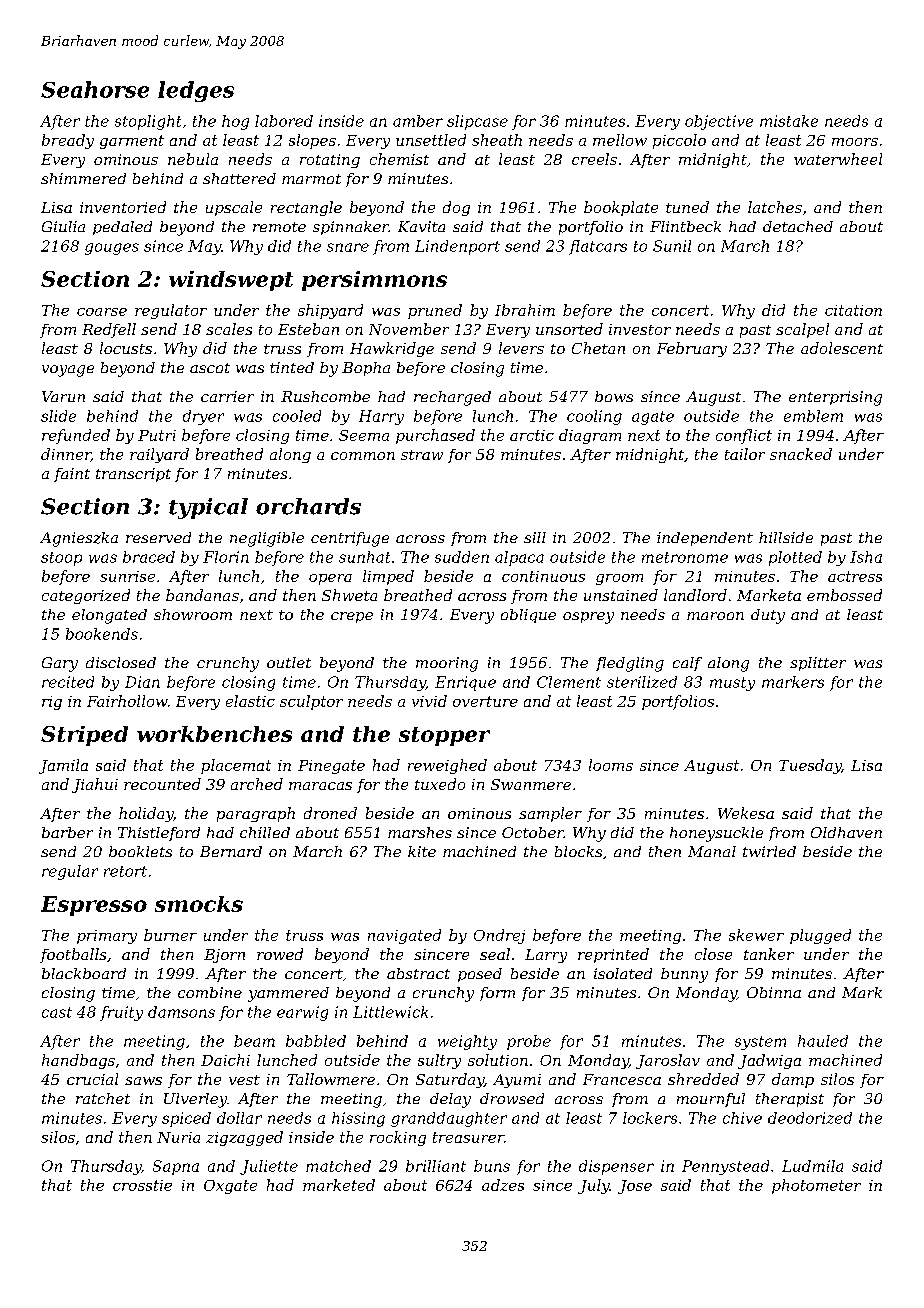 This image has width=924, height=1308. What do you see at coordinates (719, 122) in the image?
I see `objective` at bounding box center [719, 122].
